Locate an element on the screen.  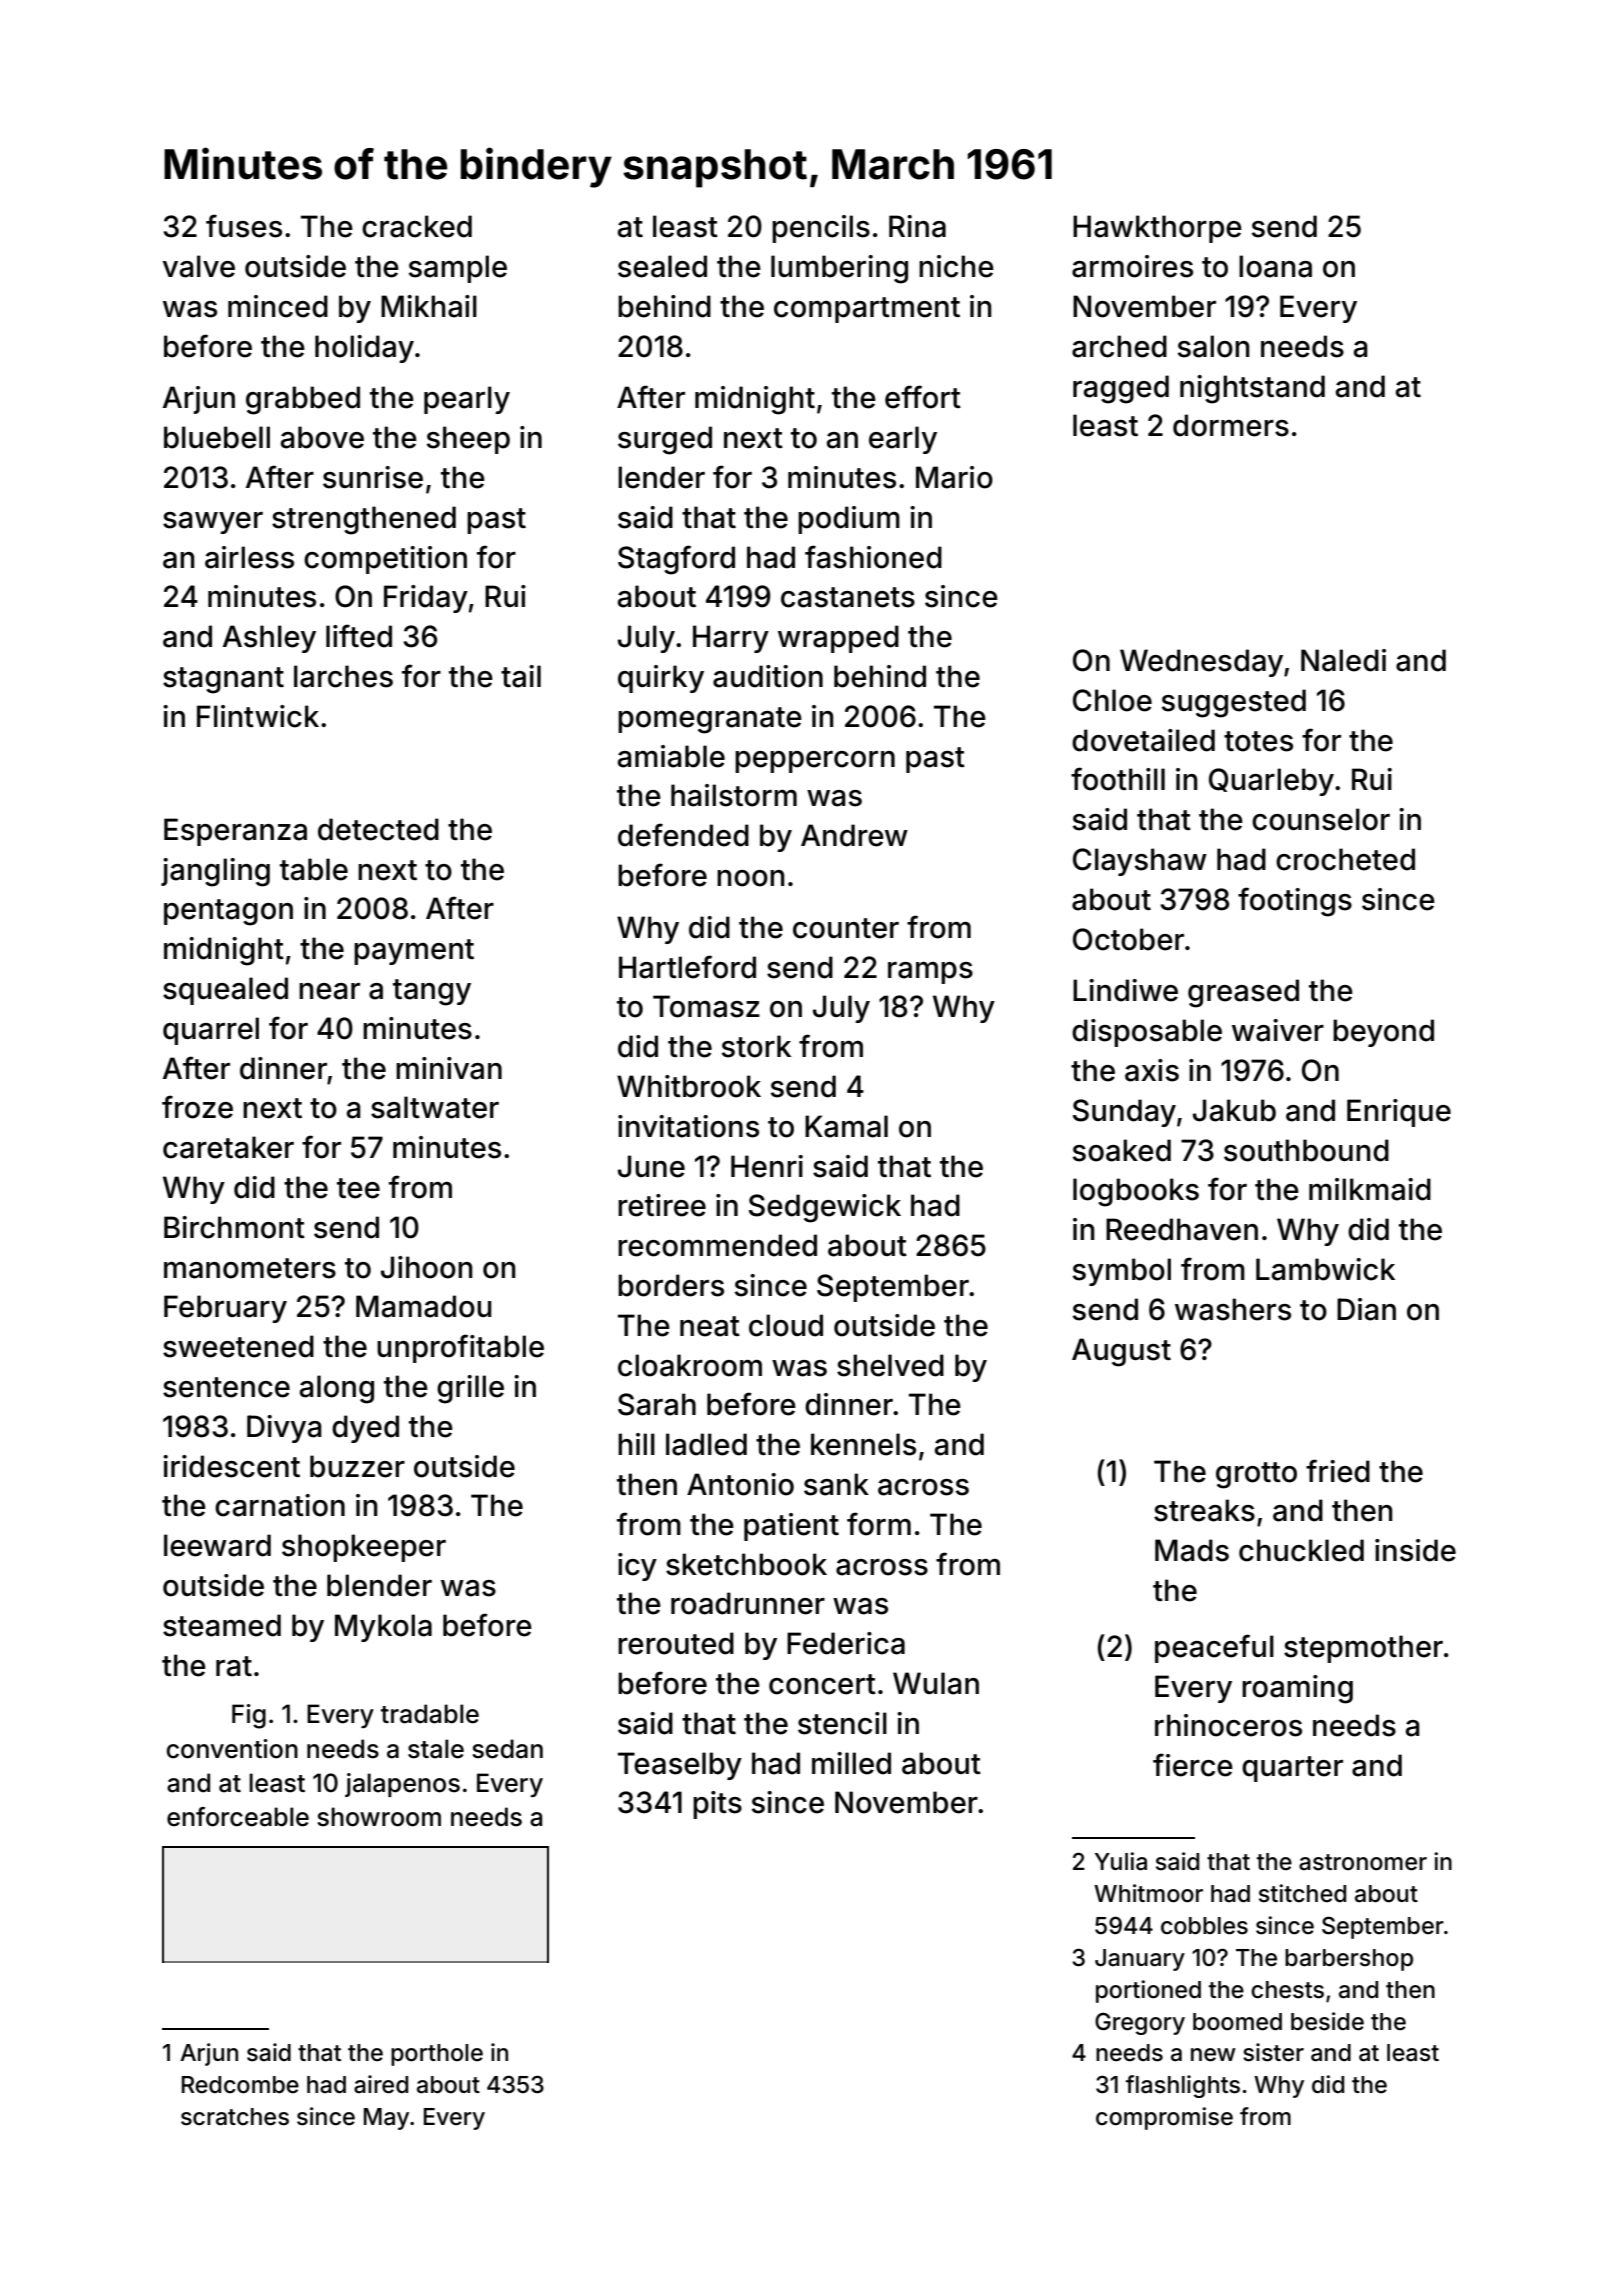
Sedgewick is located at coordinates (825, 1208).
